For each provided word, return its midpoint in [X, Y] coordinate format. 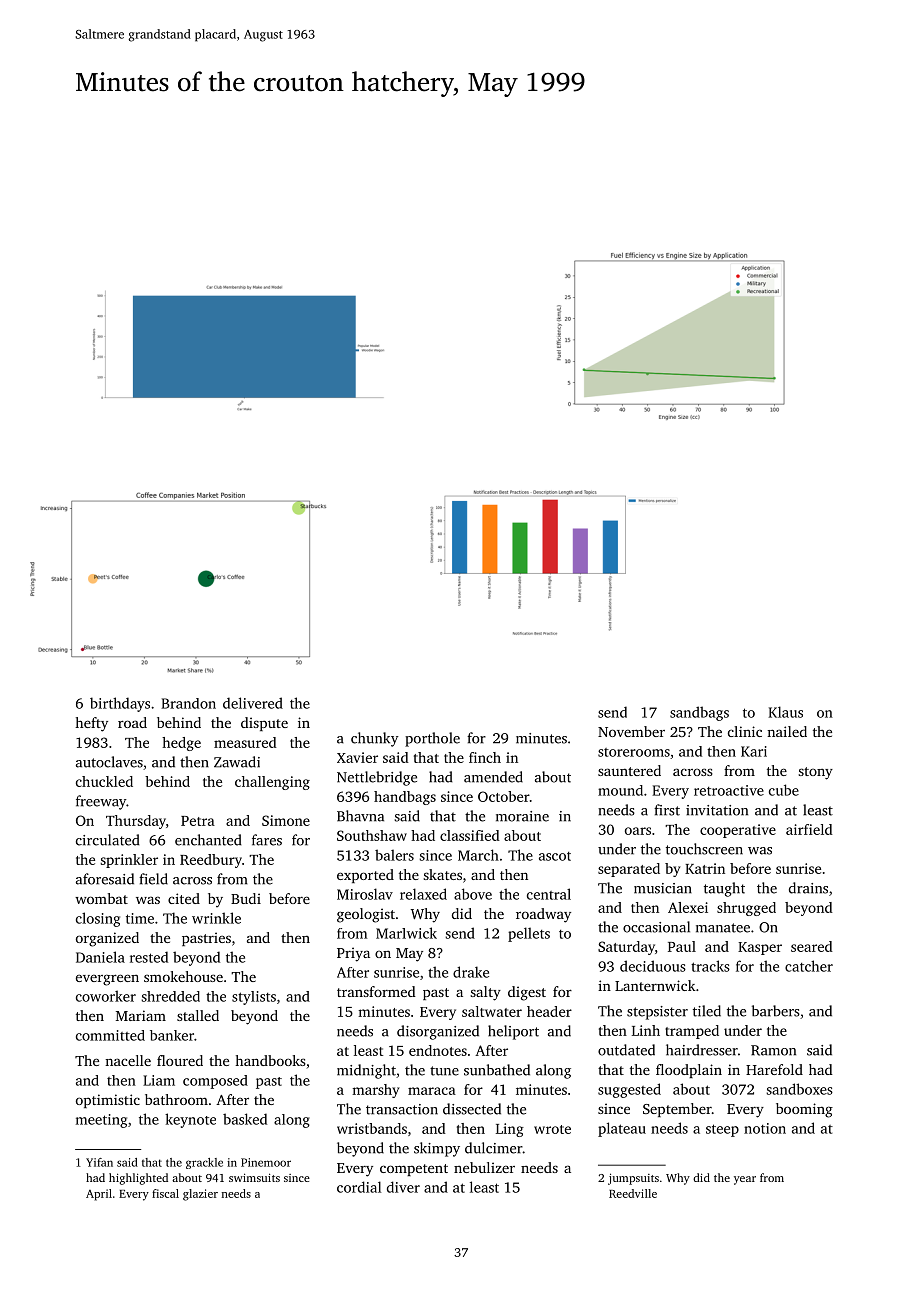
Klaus [785, 712]
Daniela [100, 957]
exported [365, 876]
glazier [200, 1195]
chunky [375, 739]
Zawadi [237, 762]
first [667, 810]
